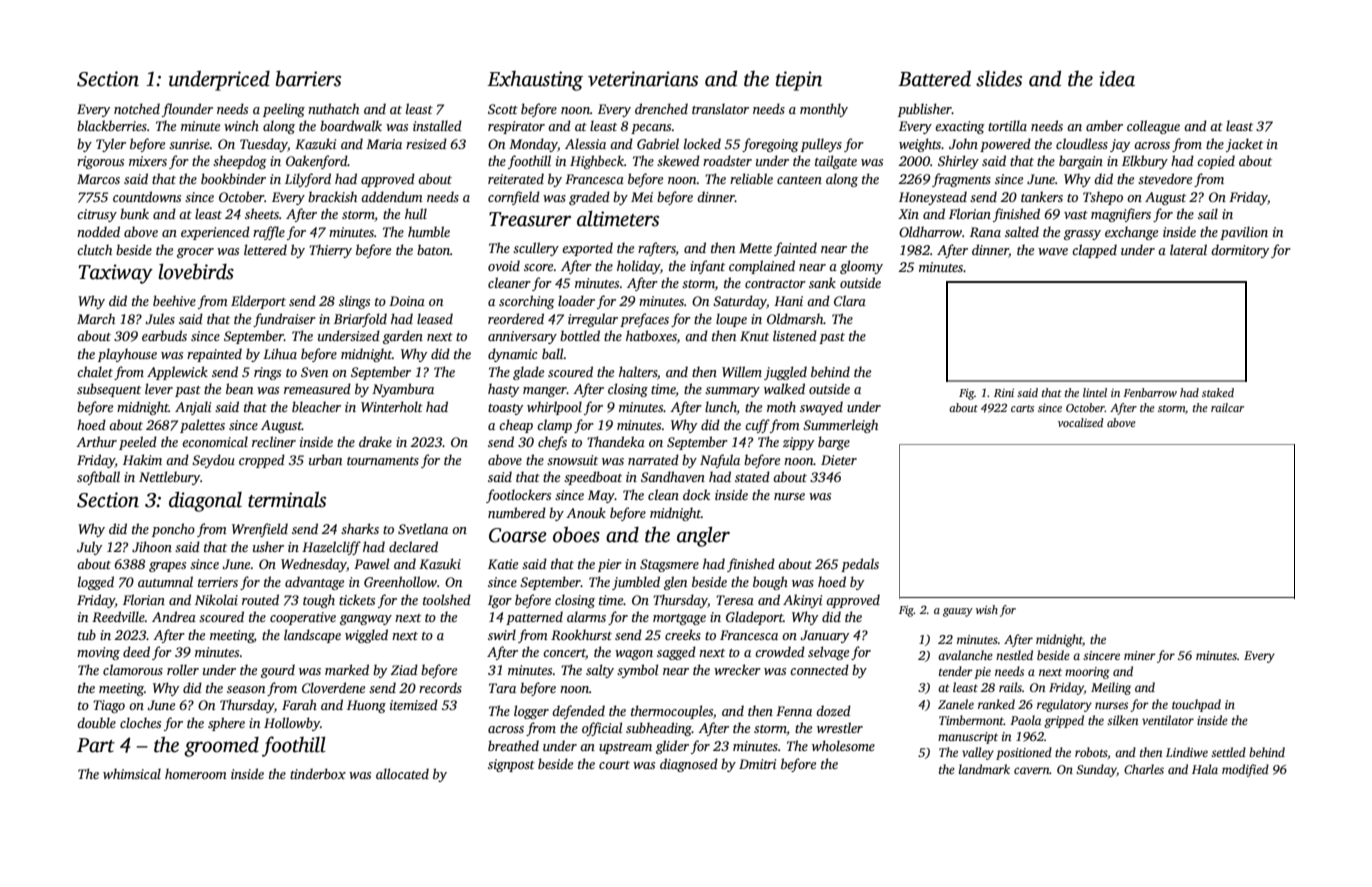  Describe the element at coordinates (308, 78) in the screenshot. I see `barriers` at that location.
